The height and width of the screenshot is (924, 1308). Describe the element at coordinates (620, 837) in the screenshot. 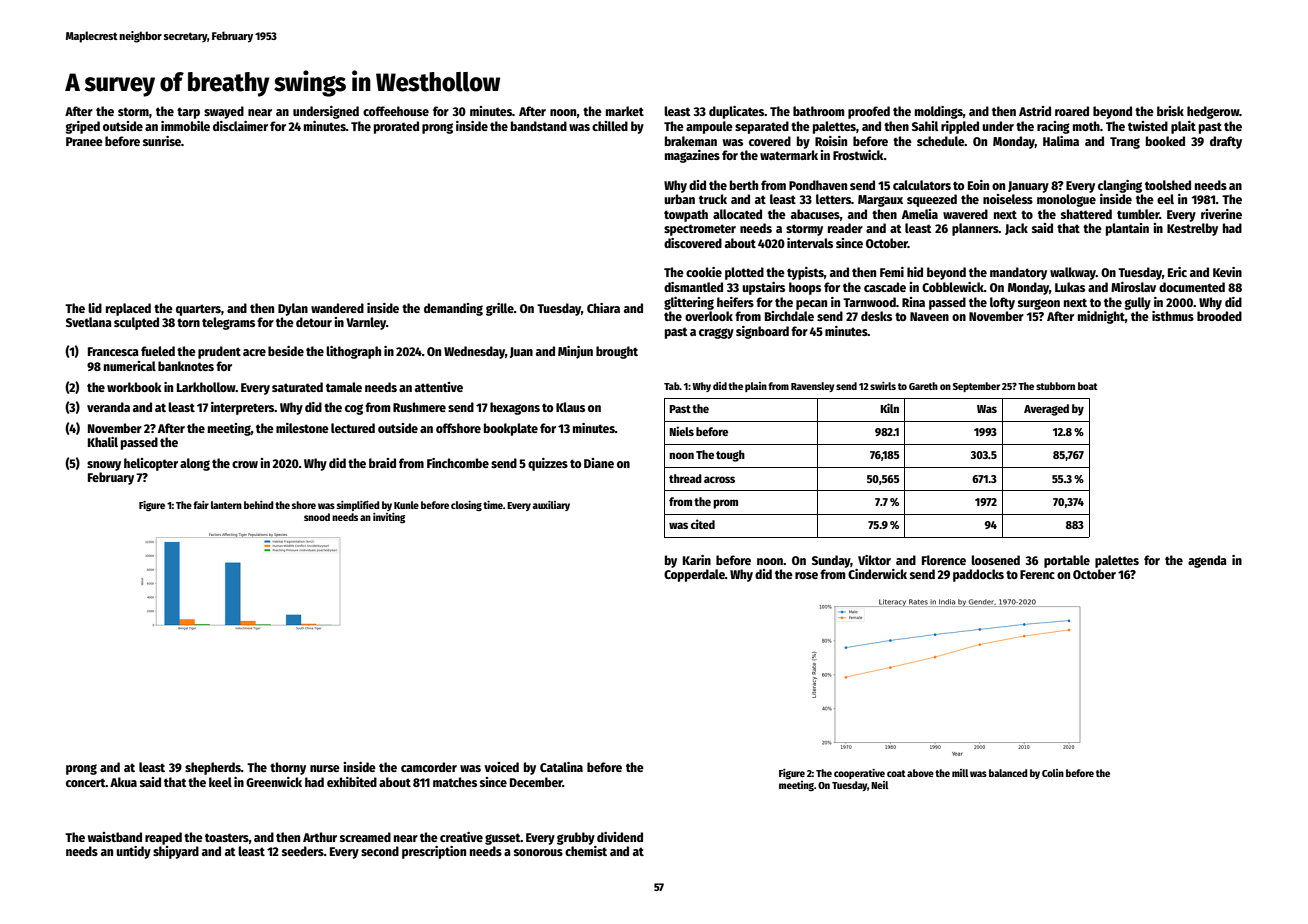

I see `dividend` at that location.
